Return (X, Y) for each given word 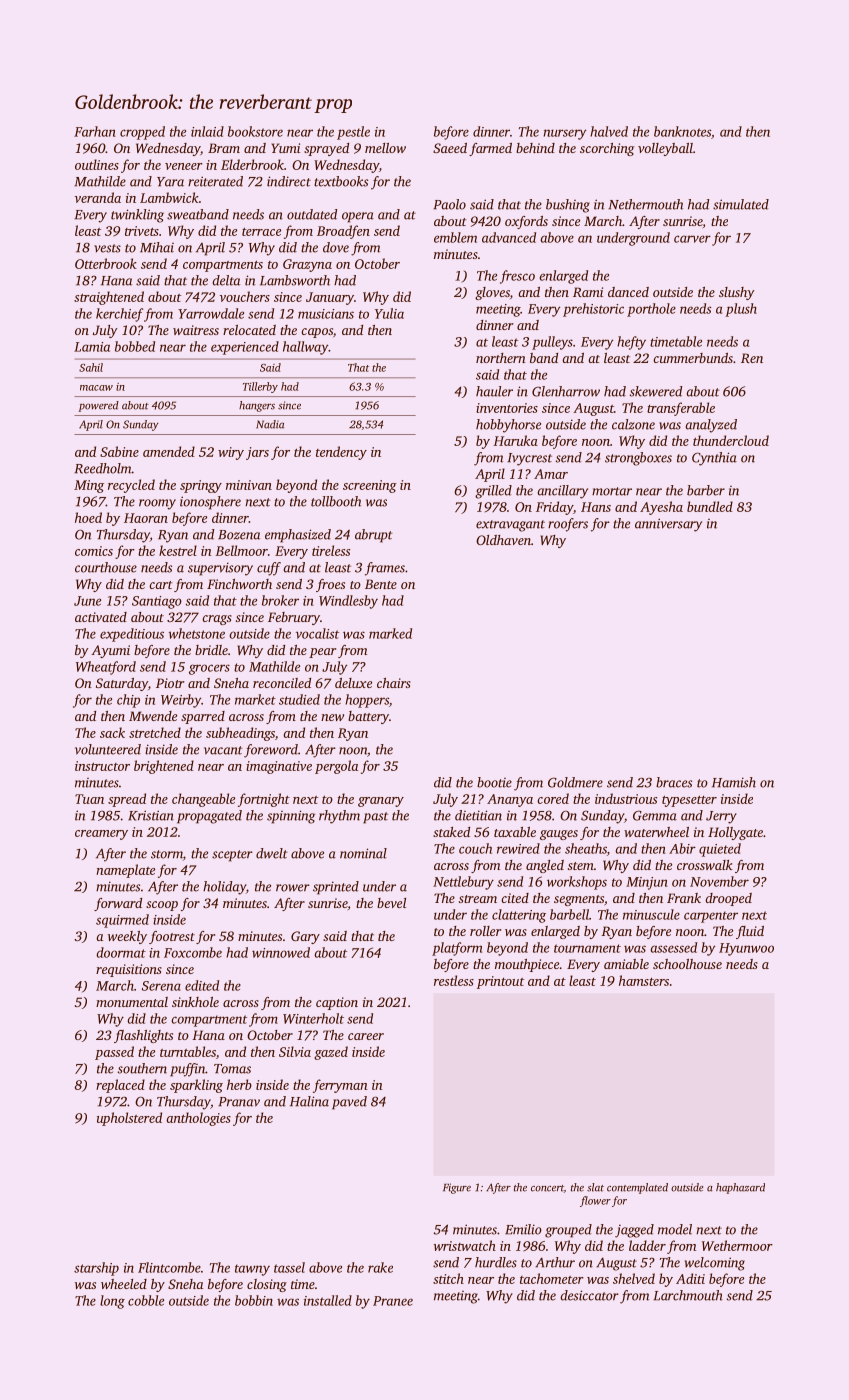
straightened (109, 298)
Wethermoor (737, 1245)
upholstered (129, 1119)
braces (674, 782)
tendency (341, 453)
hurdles (496, 1262)
